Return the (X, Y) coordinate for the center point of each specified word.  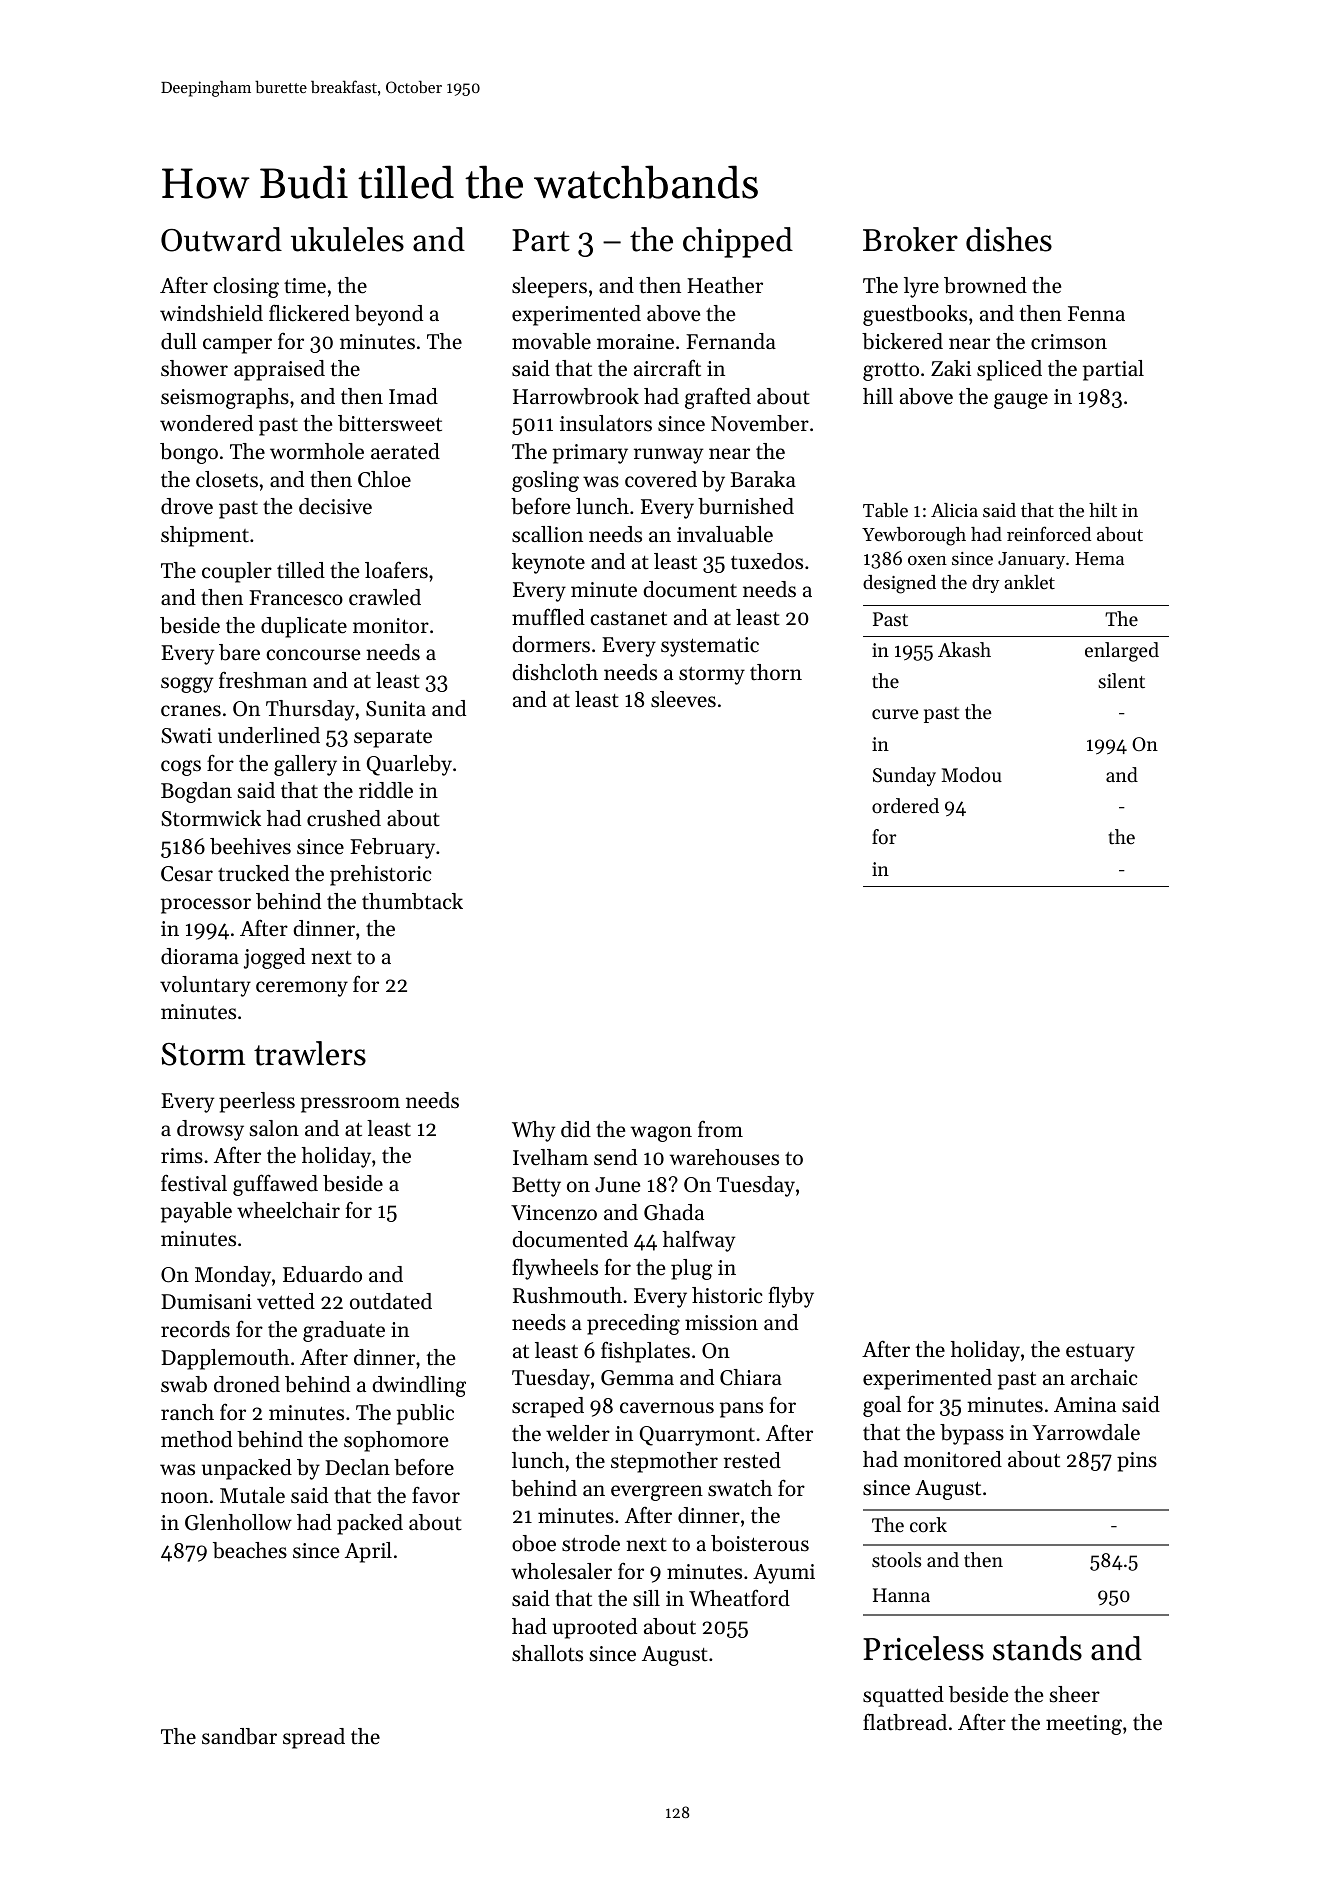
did (576, 1129)
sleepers (549, 287)
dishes (1009, 239)
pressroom (350, 1105)
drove (187, 506)
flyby (791, 1297)
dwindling (419, 1386)
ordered (905, 806)
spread (314, 1738)
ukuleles (347, 239)
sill (646, 1598)
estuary (1100, 1353)
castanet (628, 619)
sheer (1075, 1694)
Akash (964, 649)
